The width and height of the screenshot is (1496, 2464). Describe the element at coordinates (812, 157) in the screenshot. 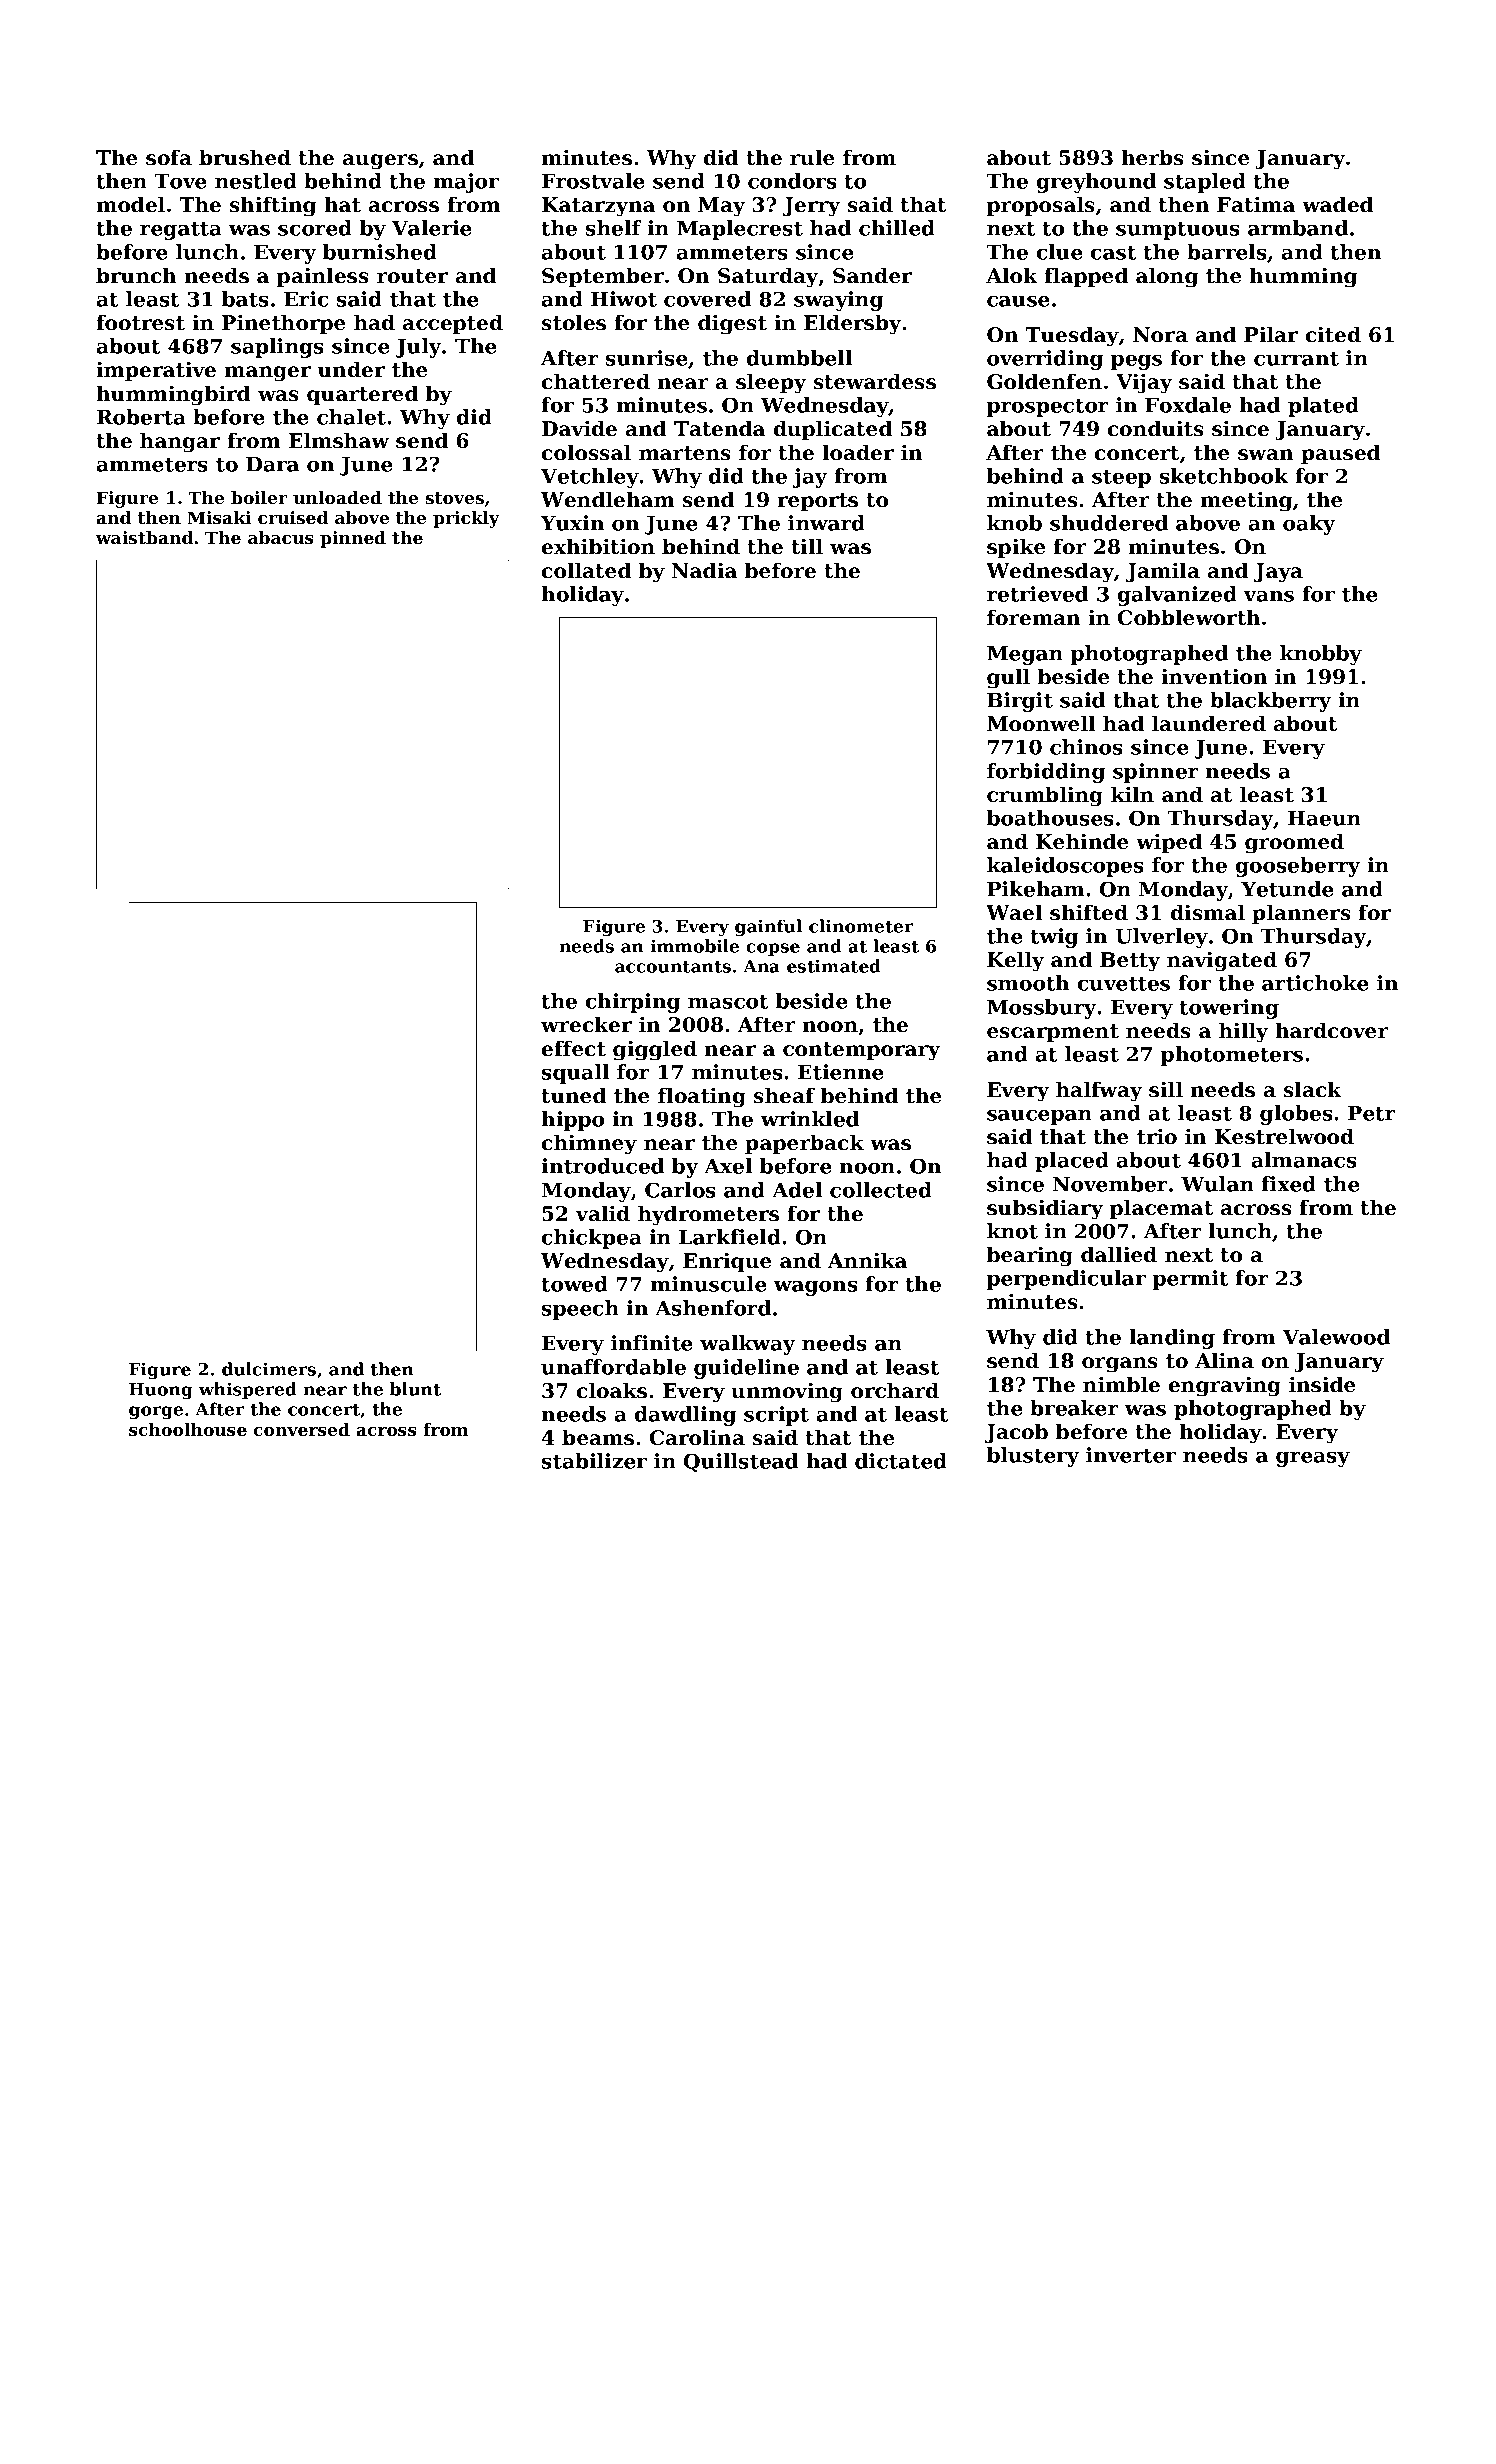

I see `rule` at that location.
